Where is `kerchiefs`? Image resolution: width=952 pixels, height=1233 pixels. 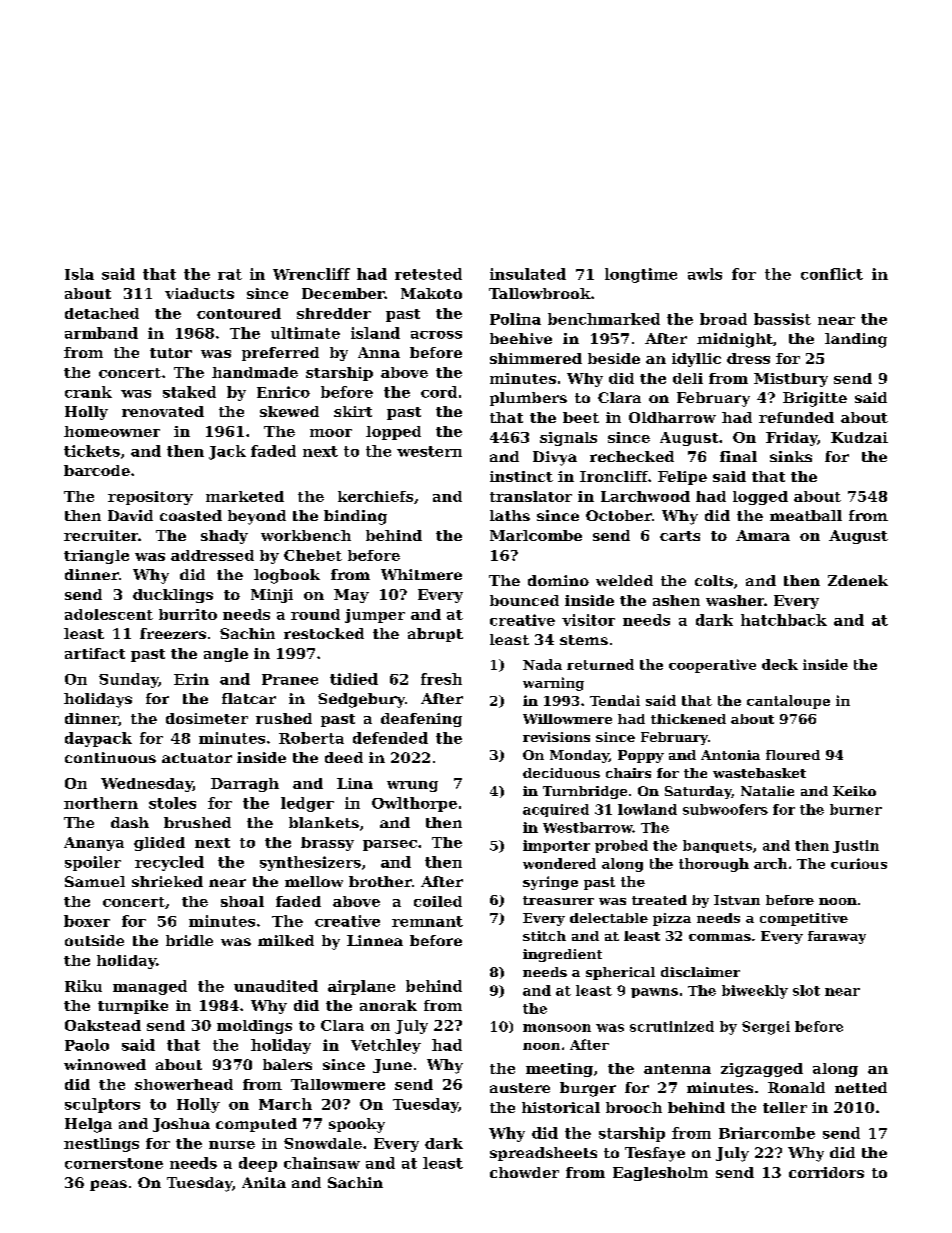 kerchiefs is located at coordinates (375, 496).
